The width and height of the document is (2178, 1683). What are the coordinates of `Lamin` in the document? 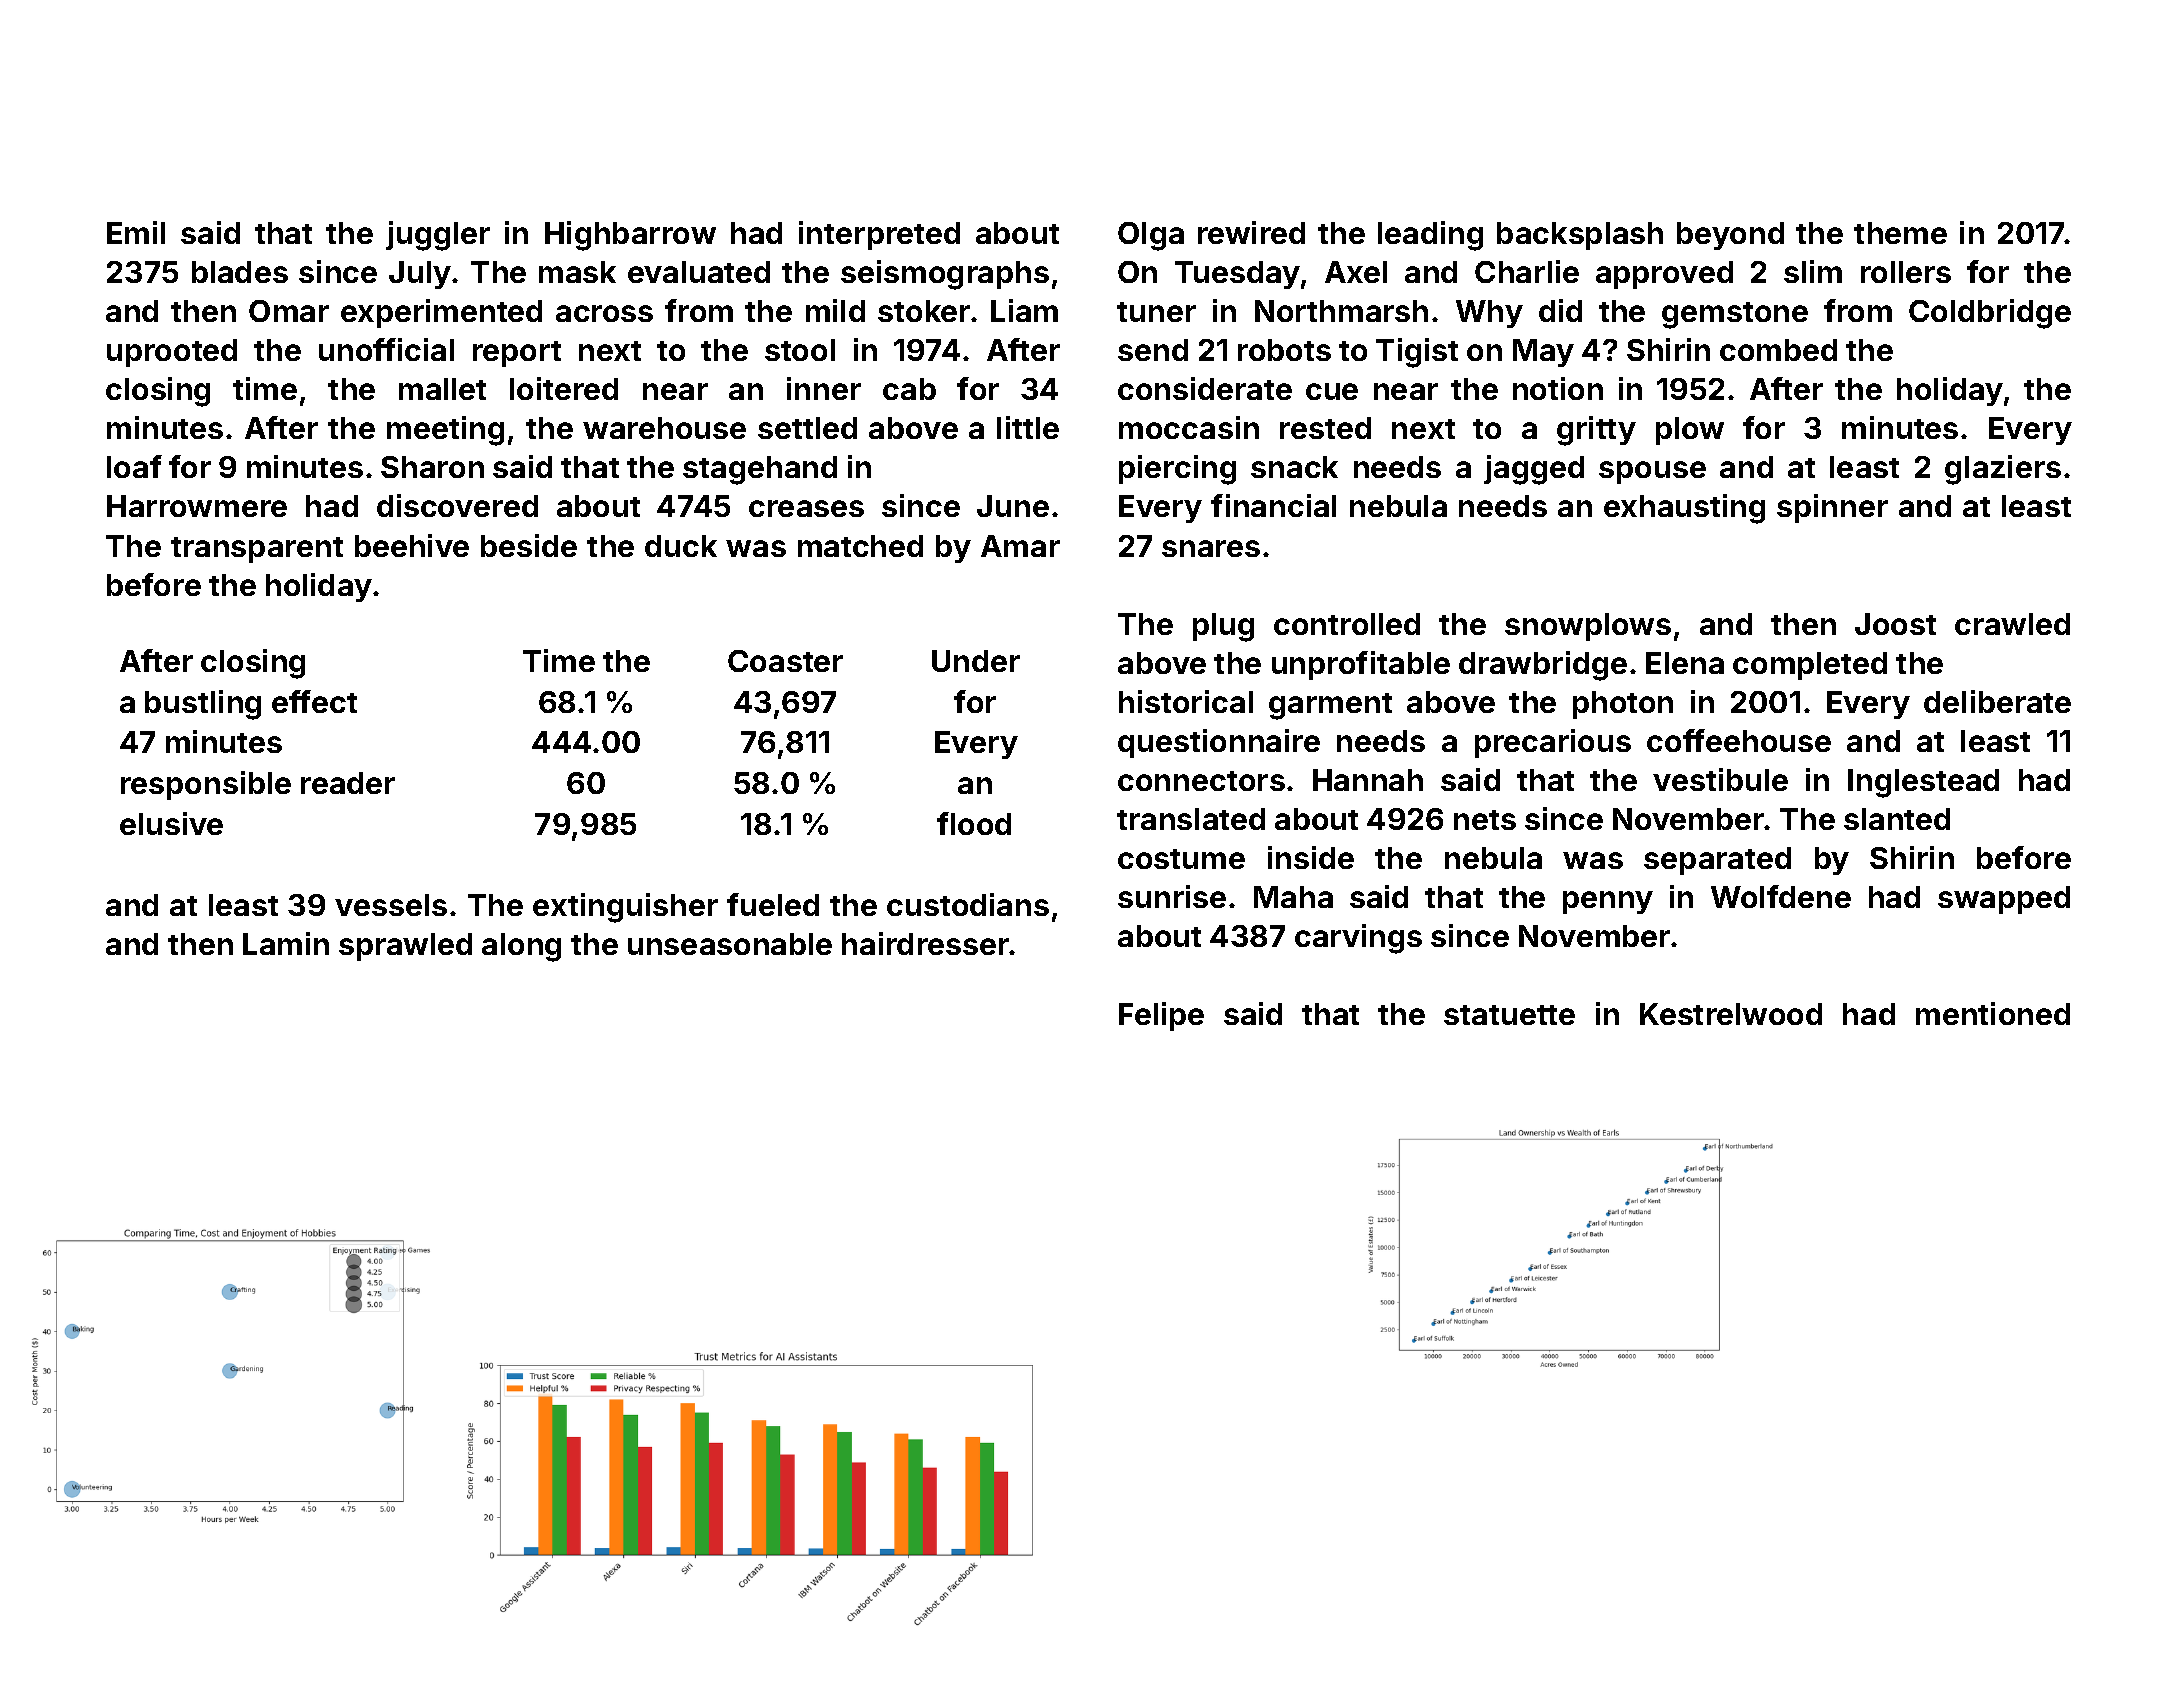 It's located at (286, 943).
